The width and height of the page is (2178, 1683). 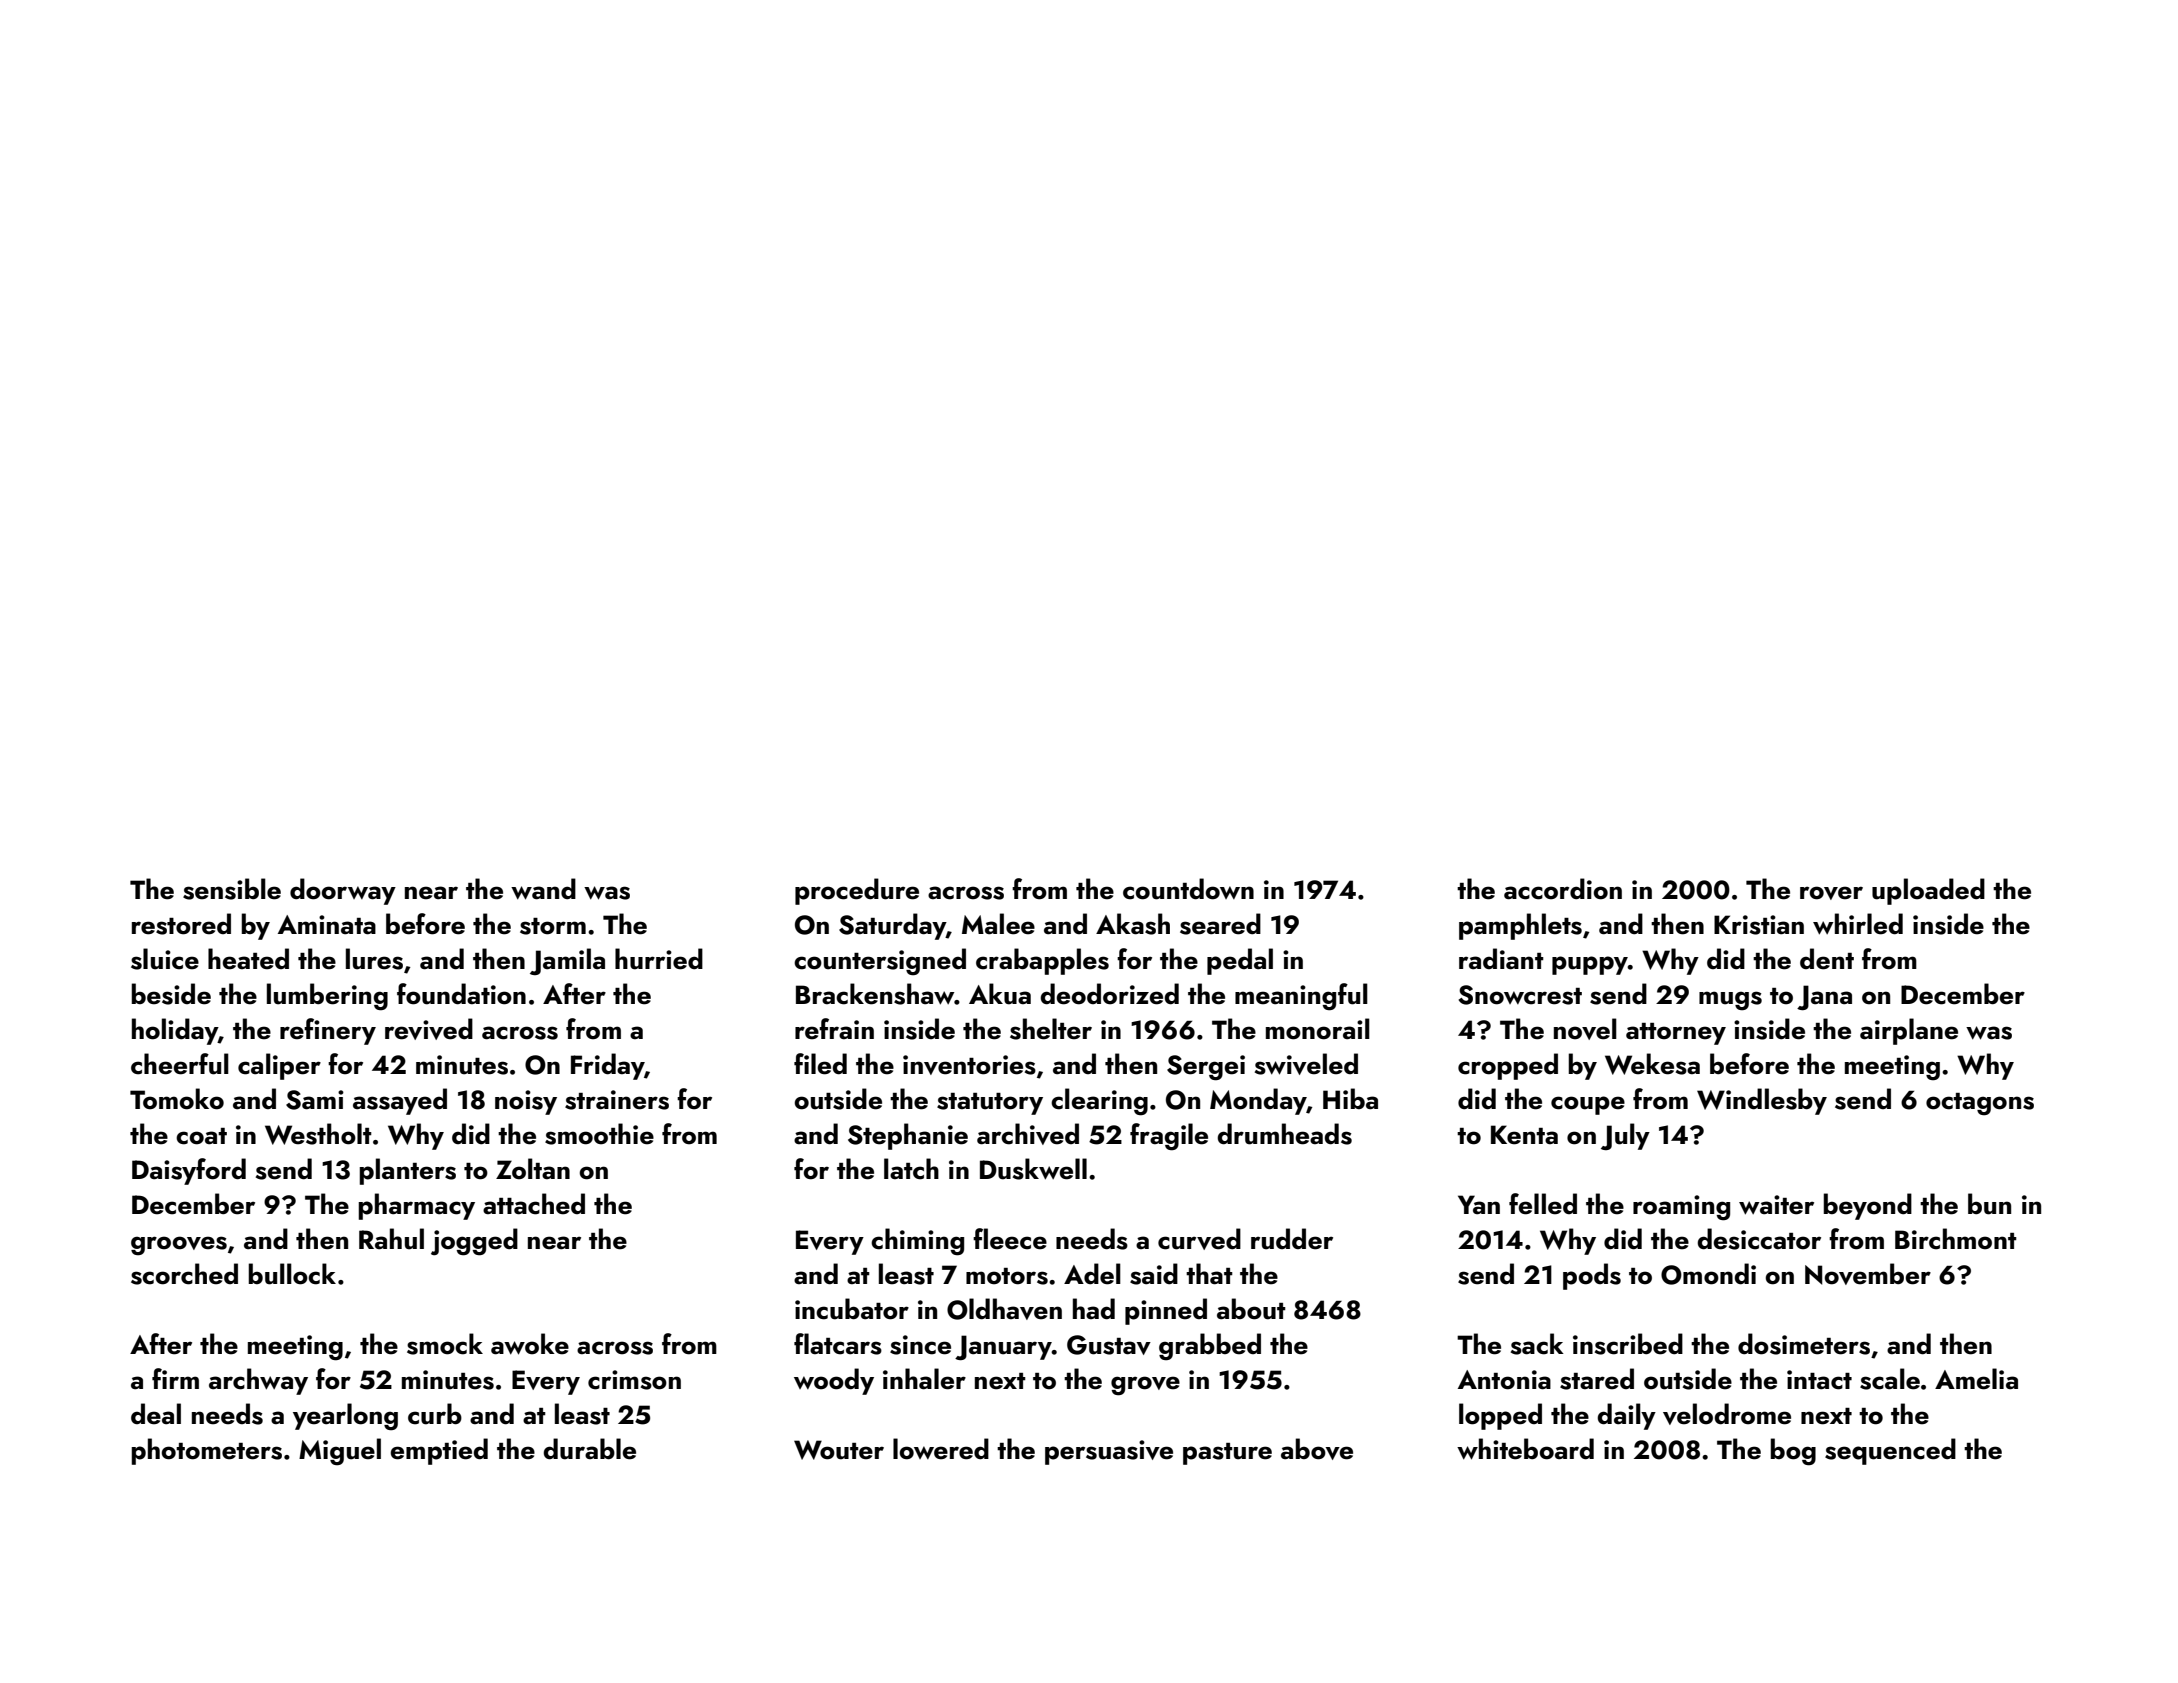 I want to click on dosimeters, so click(x=1804, y=1344).
